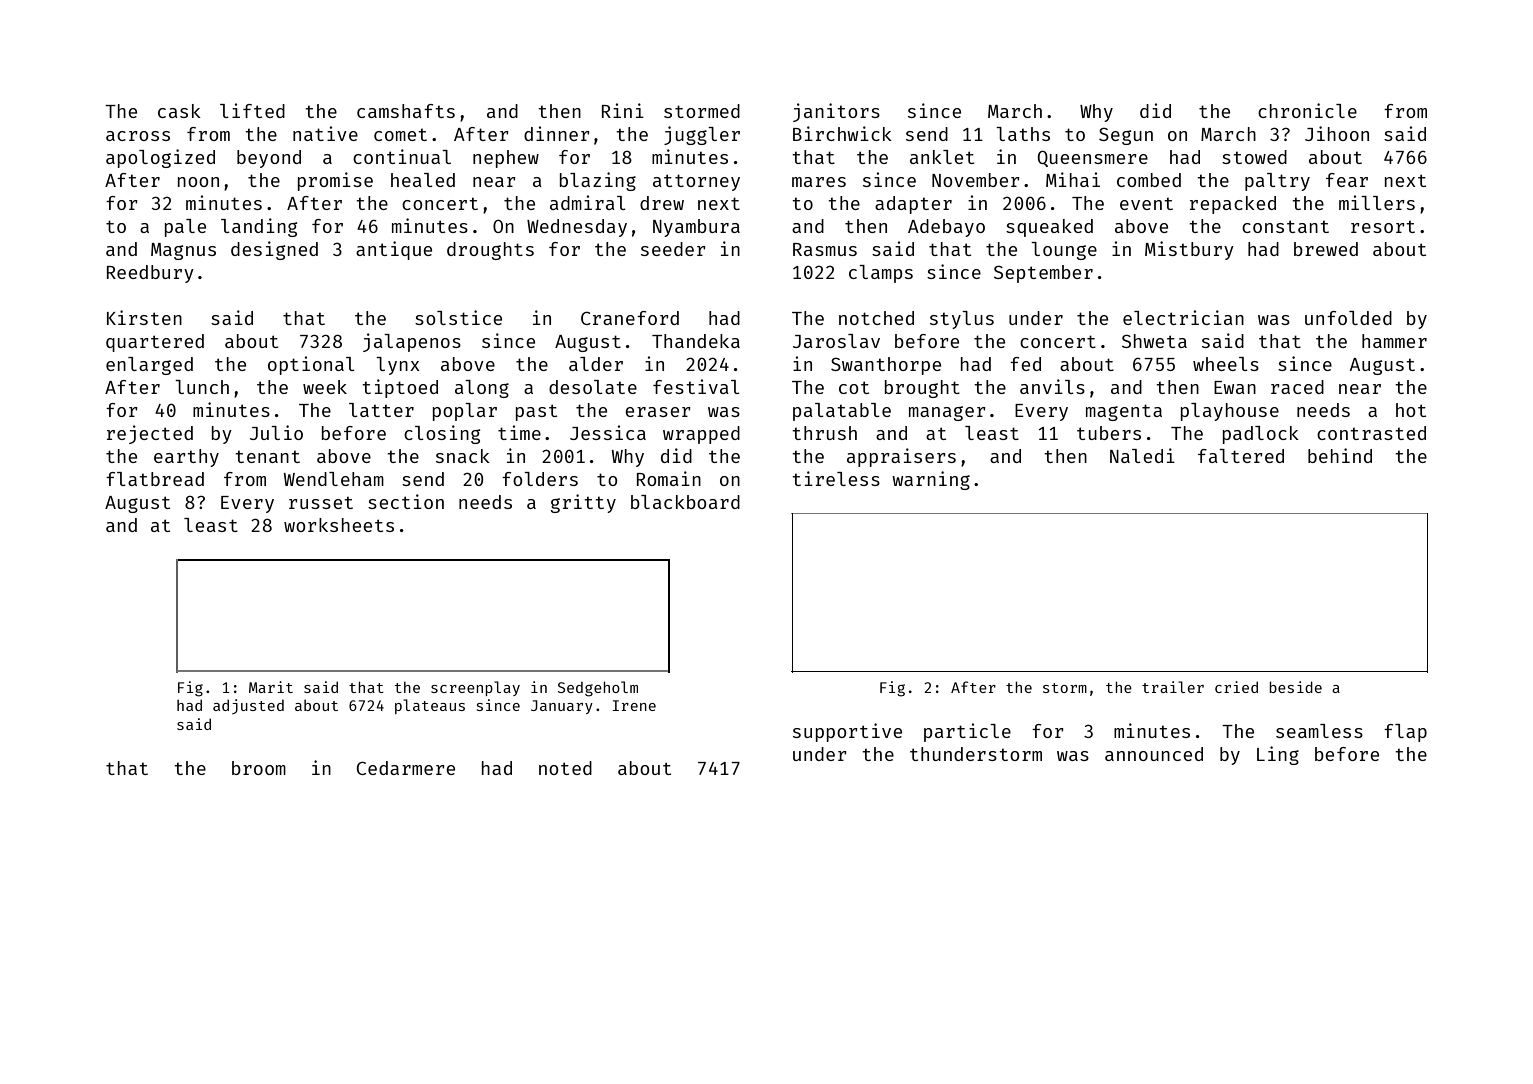 This screenshot has width=1533, height=1084. I want to click on Adebayo, so click(946, 228).
